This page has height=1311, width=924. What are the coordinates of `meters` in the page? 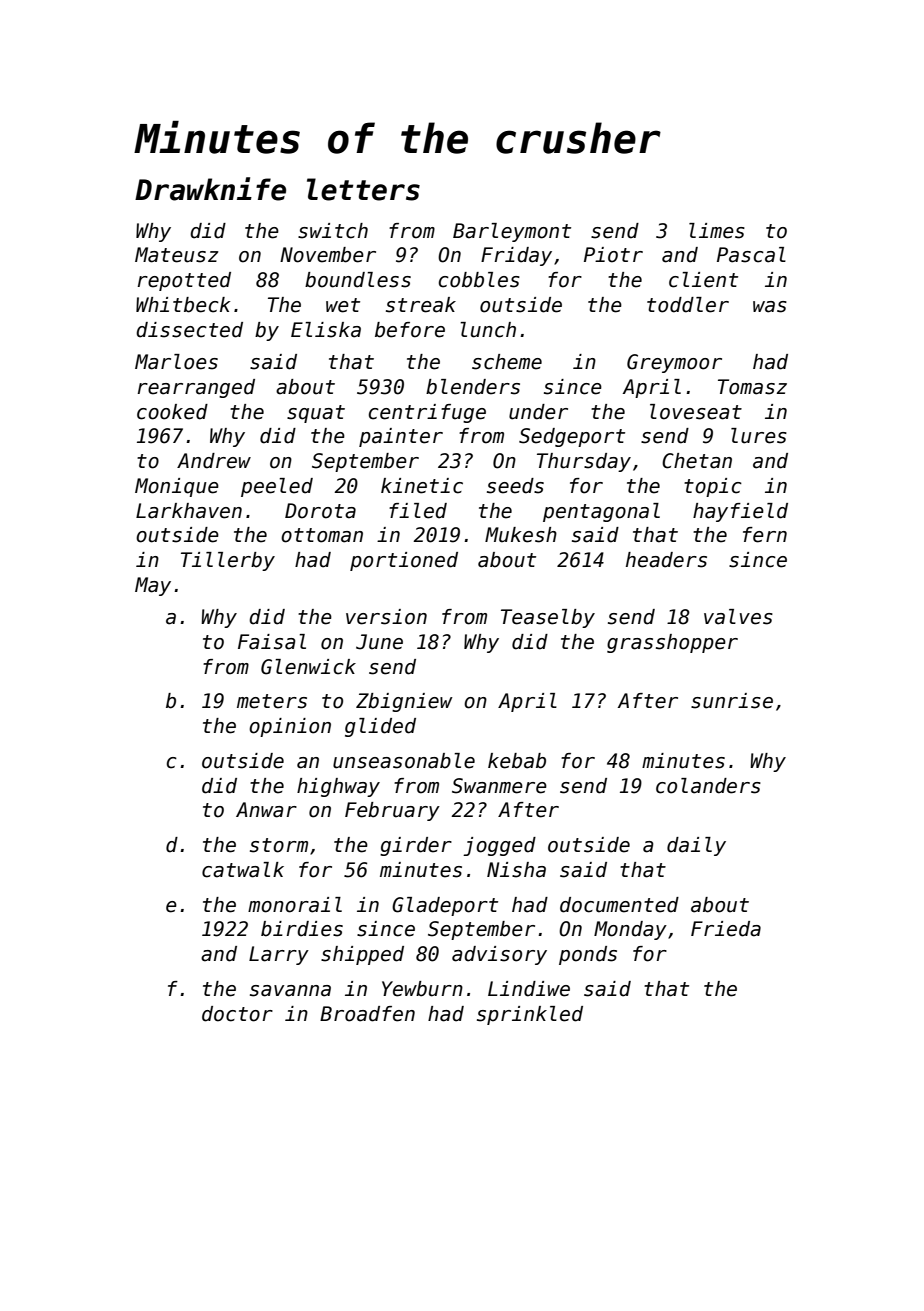 It's located at (272, 701).
